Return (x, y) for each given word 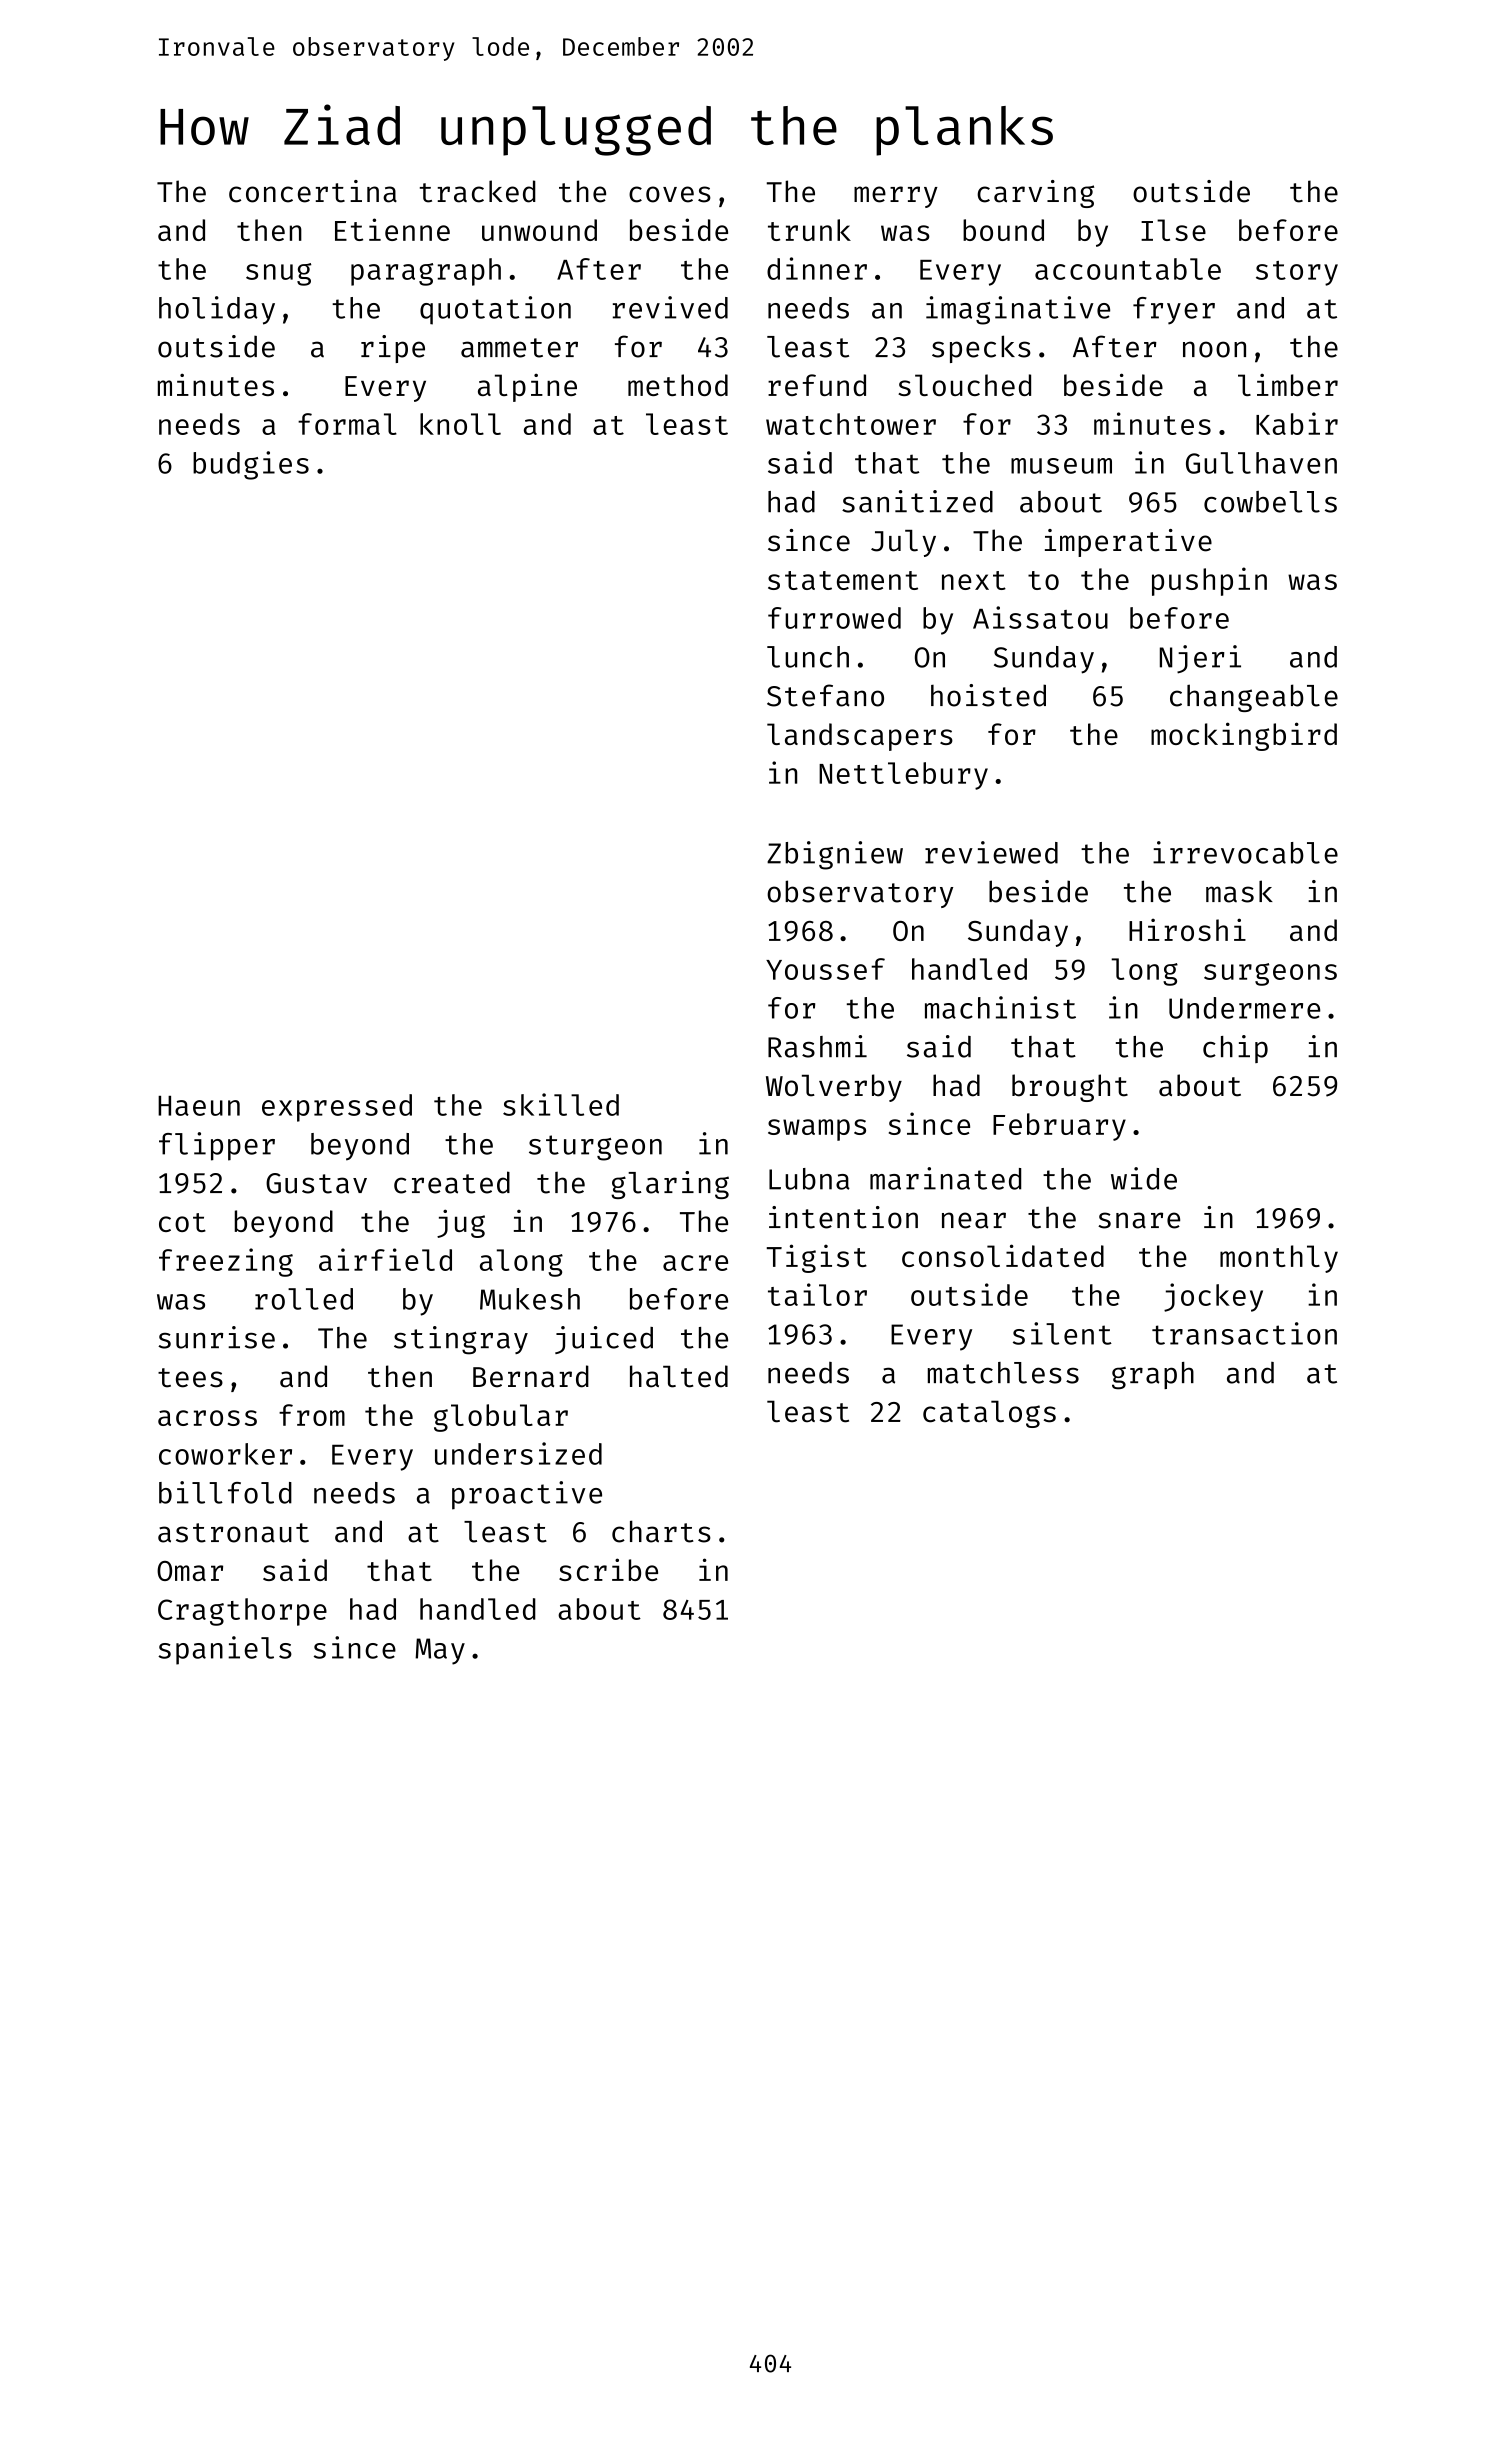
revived (670, 307)
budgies (251, 465)
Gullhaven (1261, 463)
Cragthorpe (242, 1612)
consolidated (1003, 1255)
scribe (608, 1569)
